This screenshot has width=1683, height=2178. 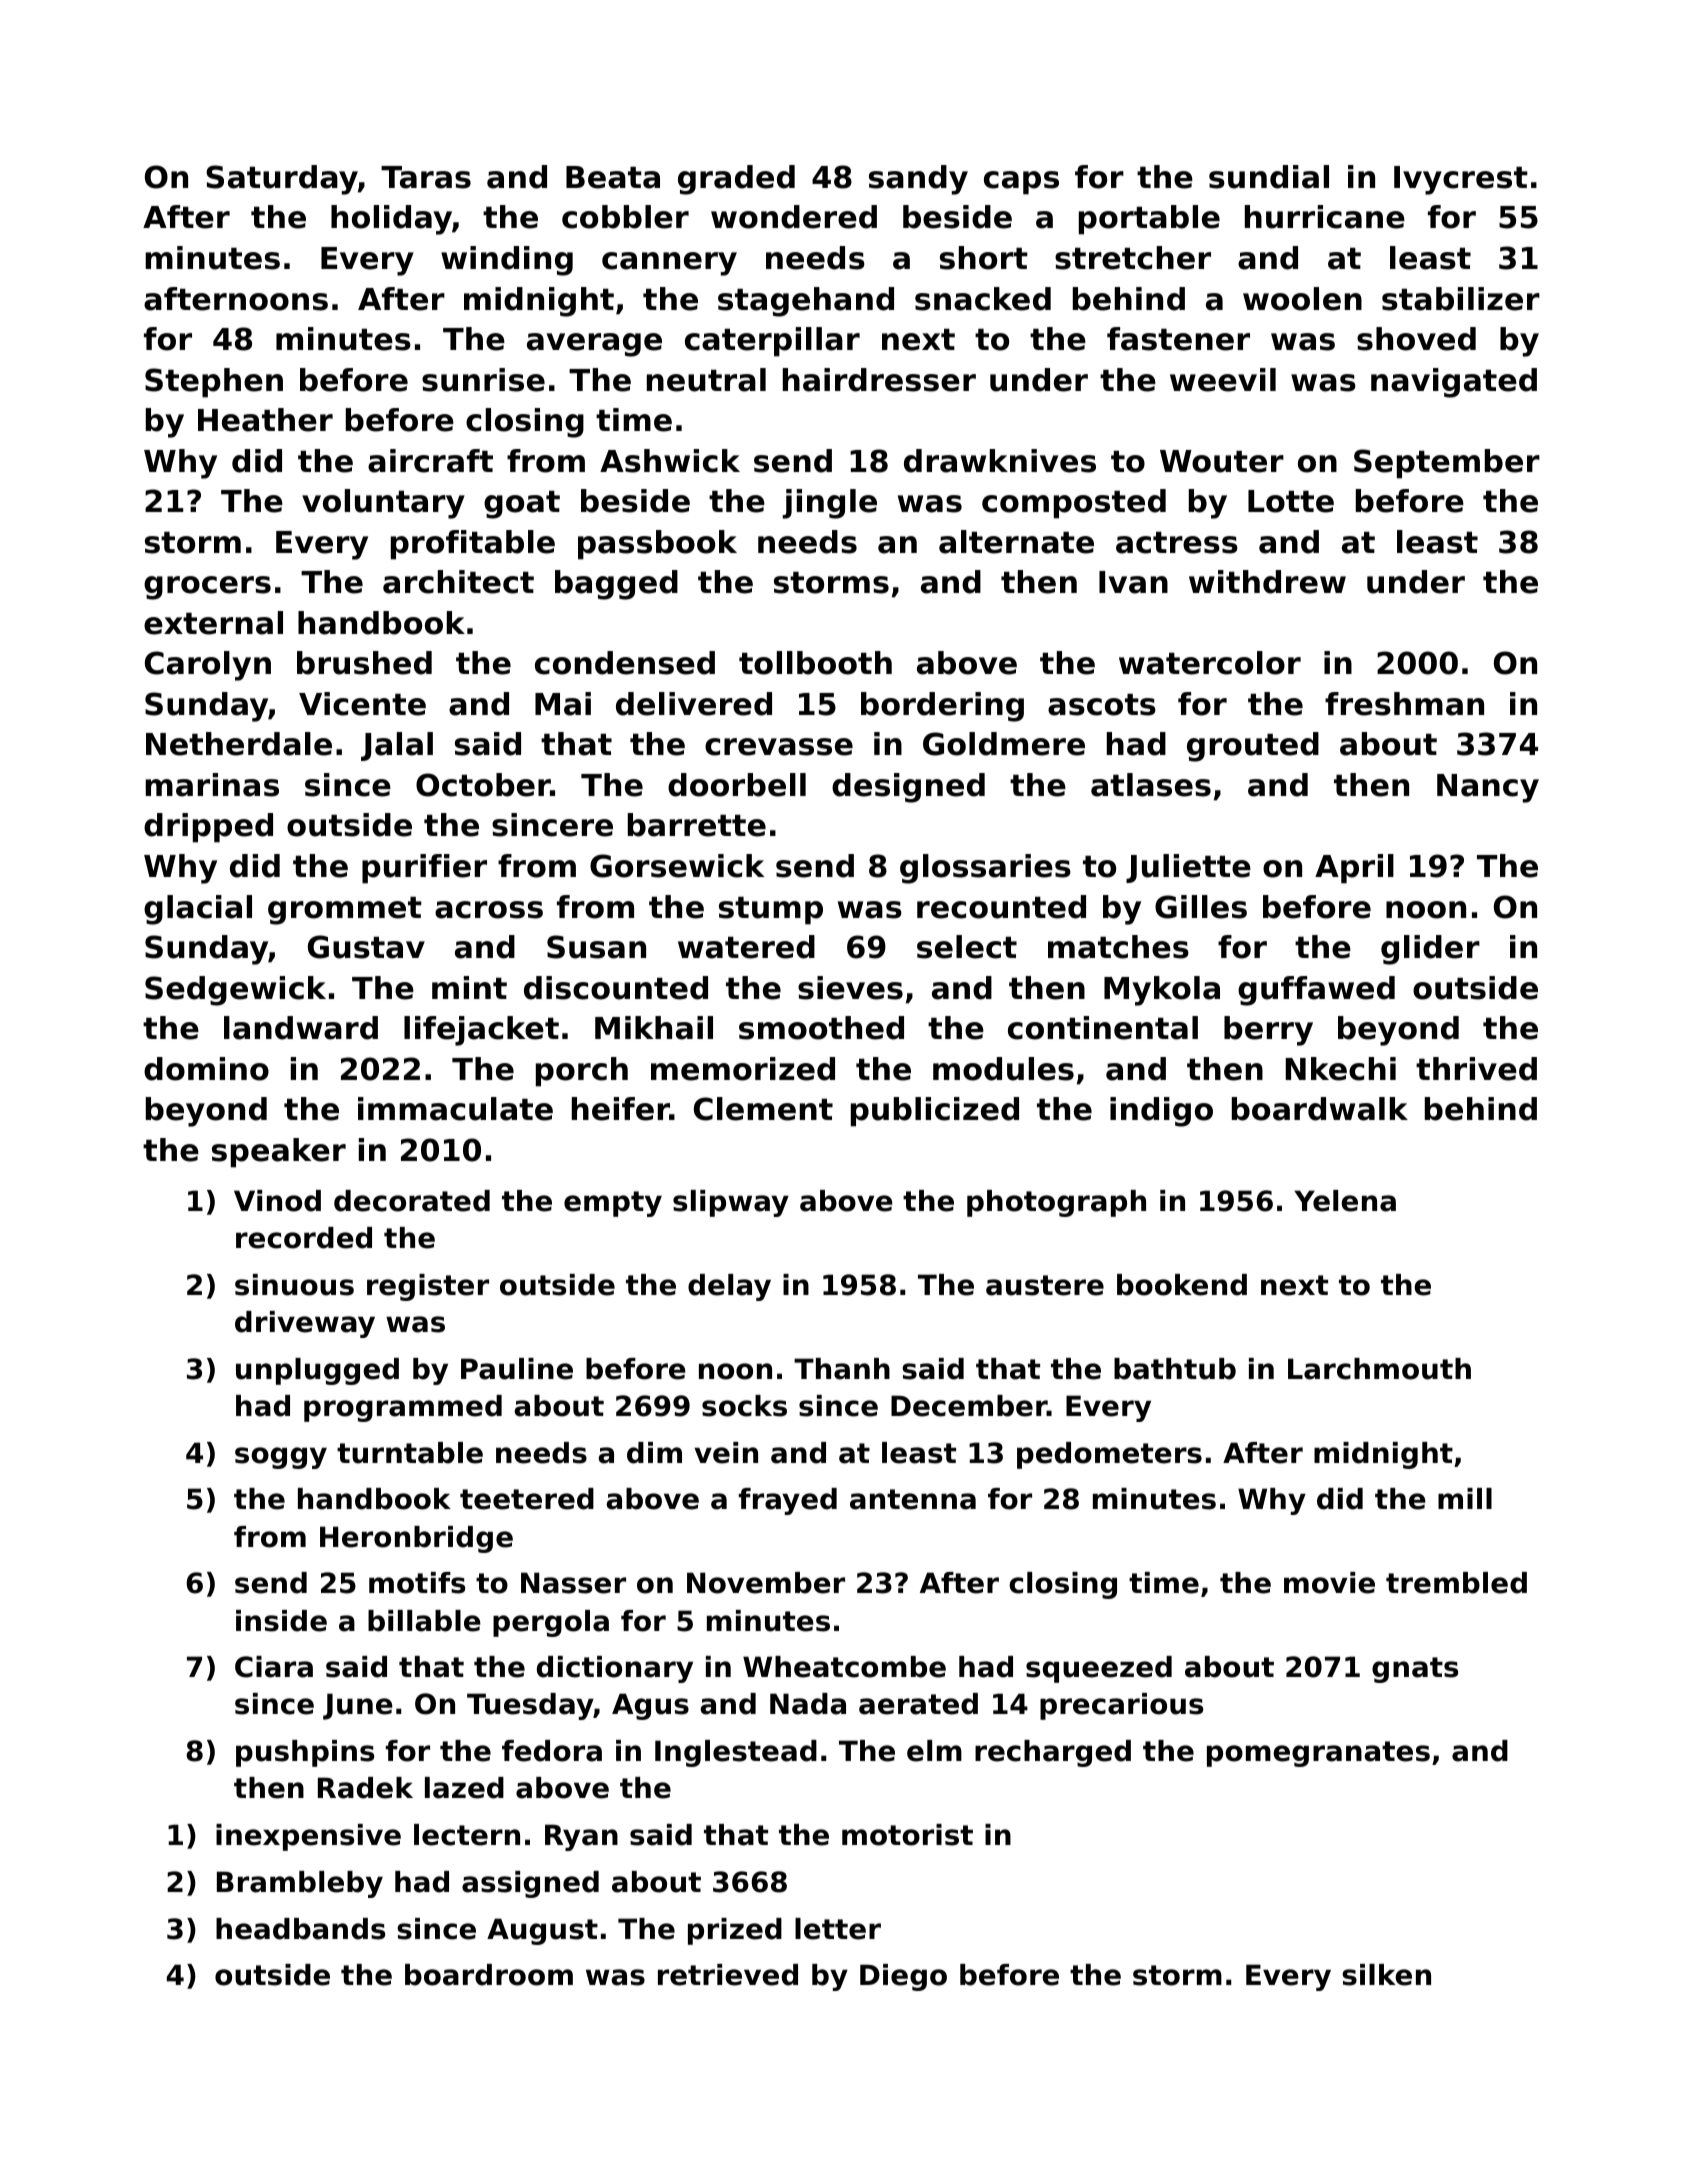 What do you see at coordinates (206, 1069) in the screenshot?
I see `domino` at bounding box center [206, 1069].
